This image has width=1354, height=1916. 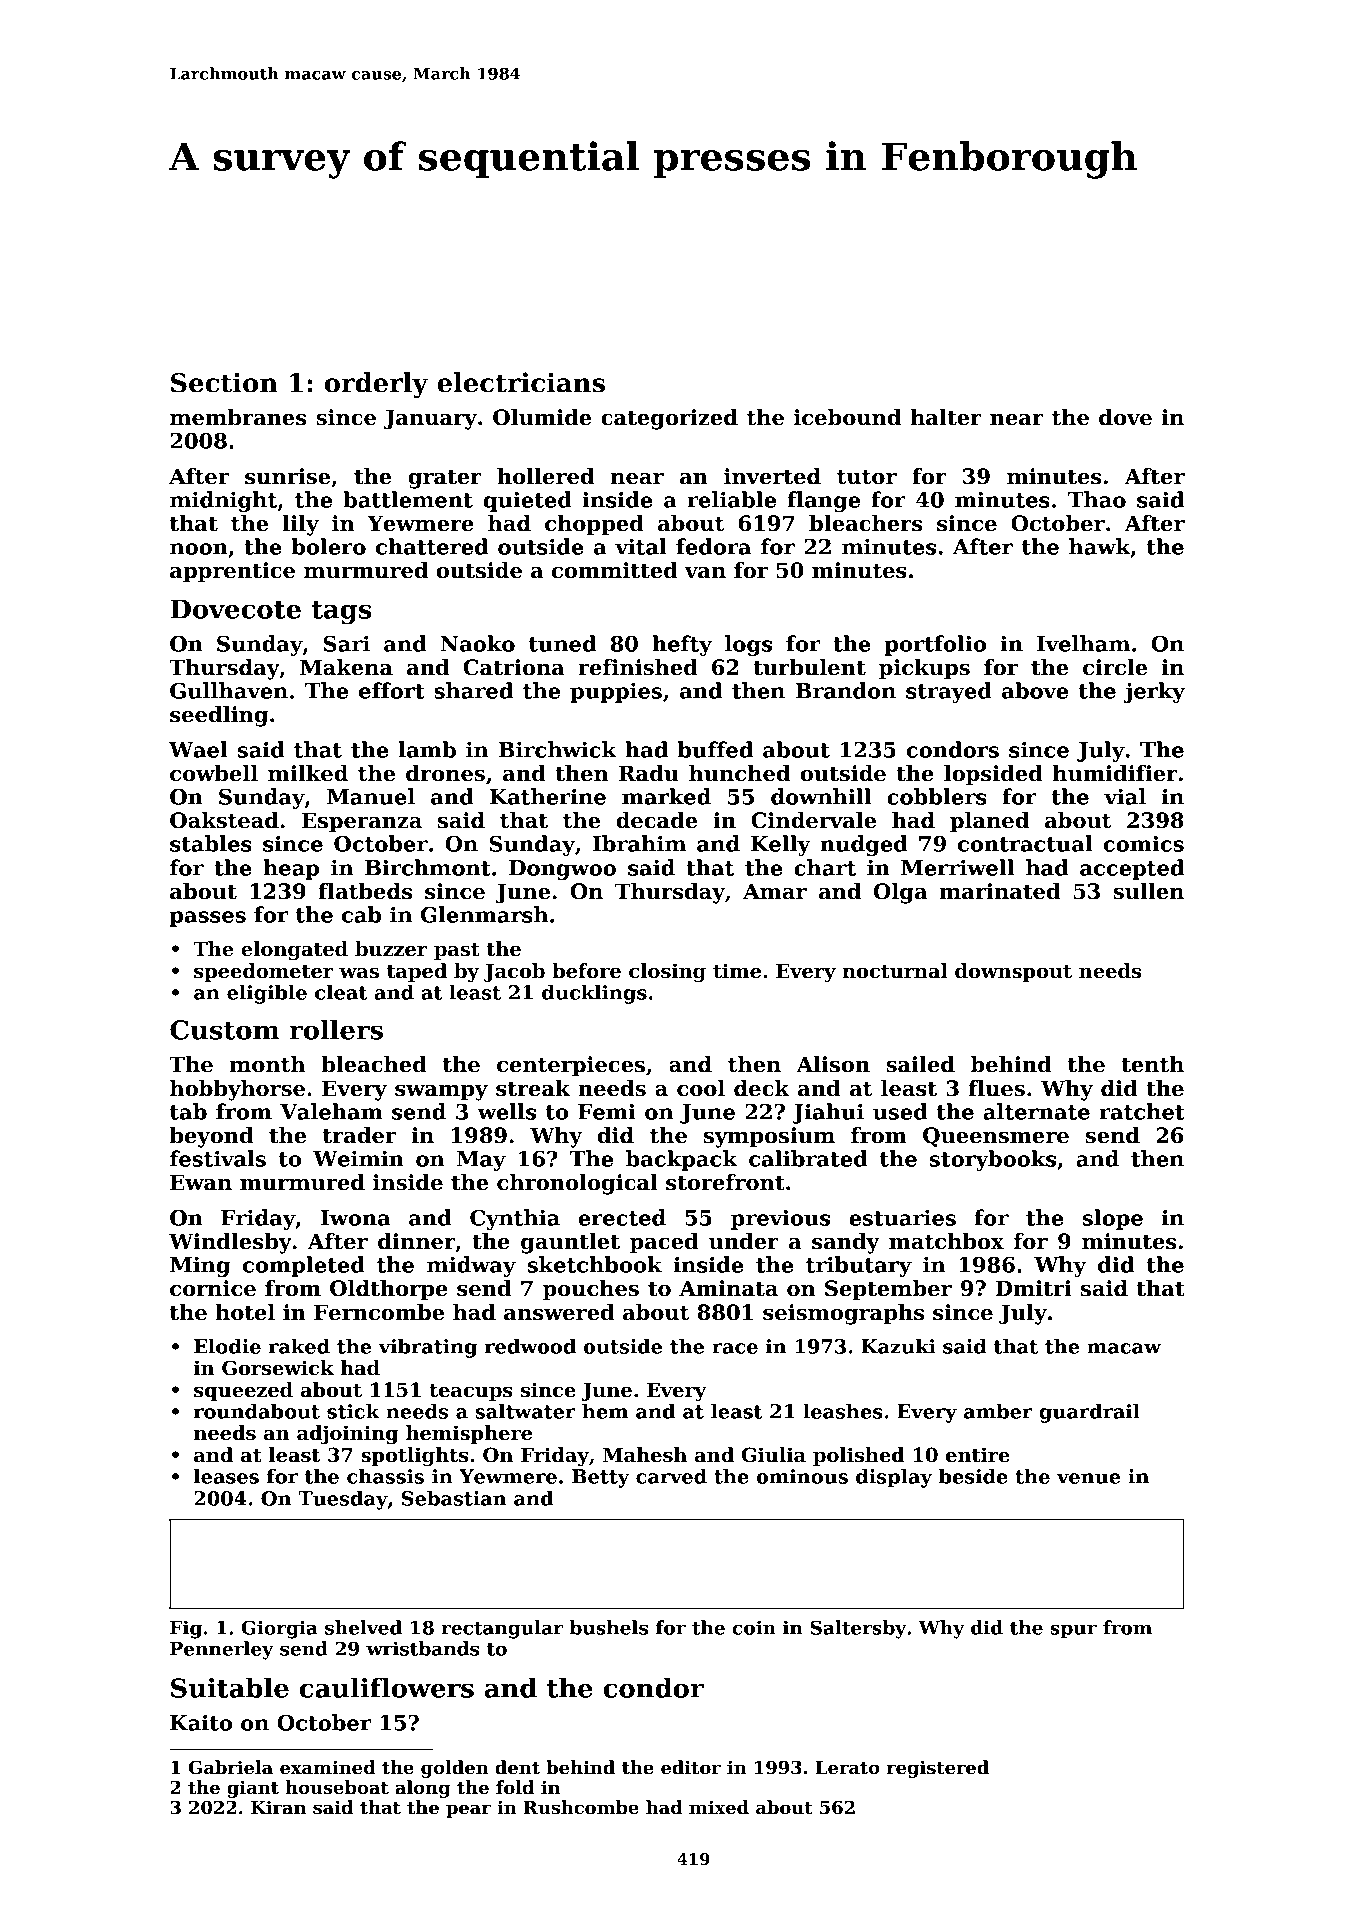 What do you see at coordinates (1083, 643) in the image?
I see `Ivelham` at bounding box center [1083, 643].
